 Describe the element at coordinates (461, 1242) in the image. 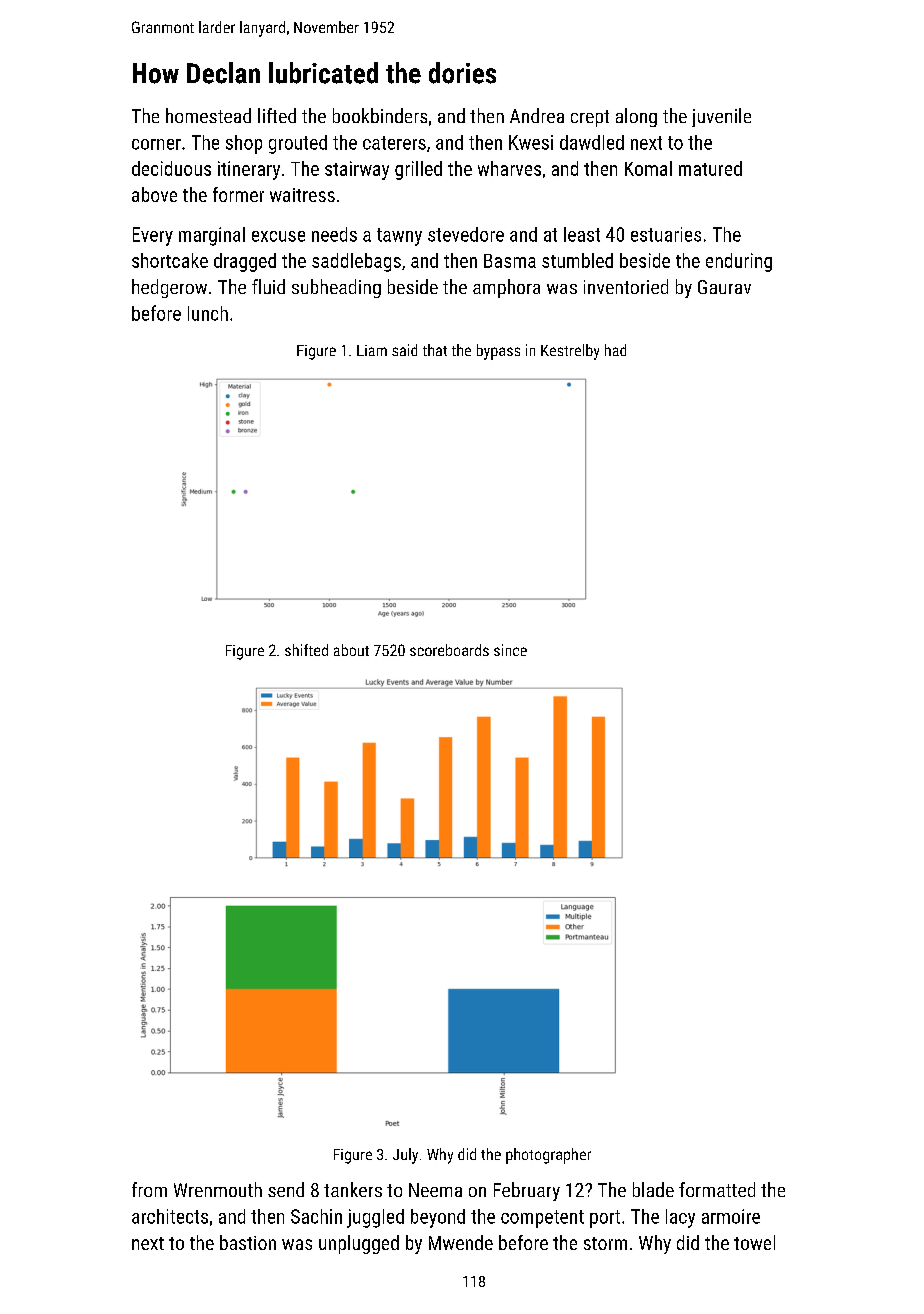

I see `Mwende` at that location.
